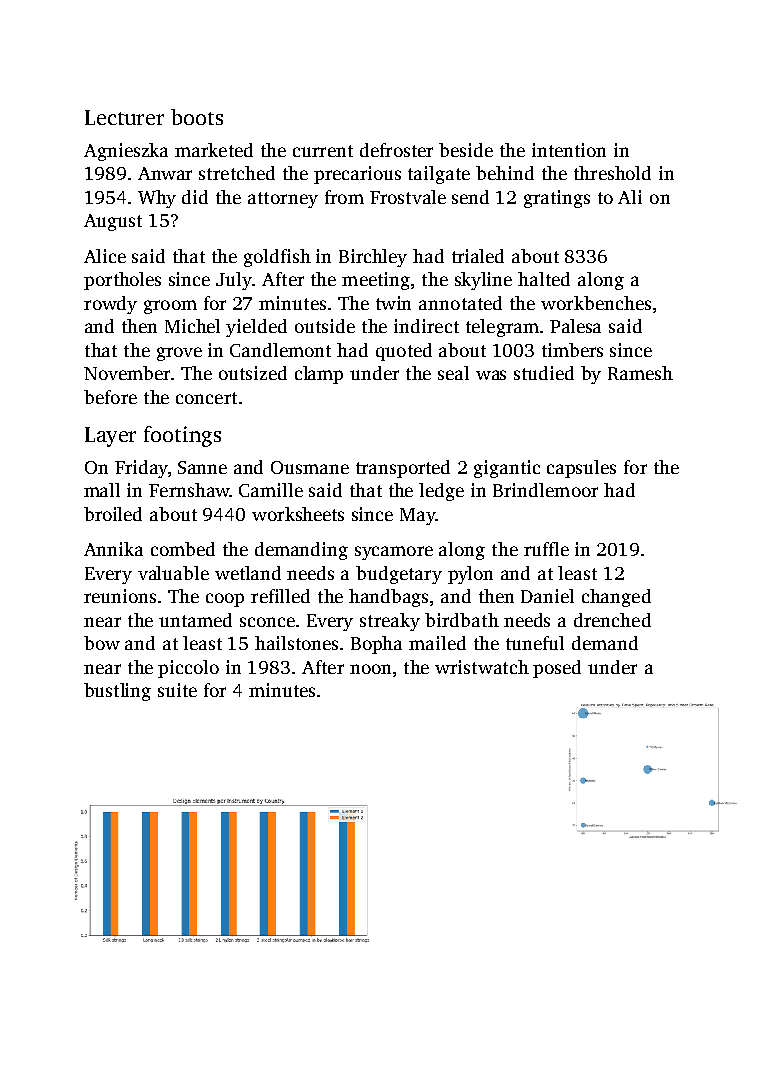  What do you see at coordinates (557, 669) in the screenshot?
I see `posed` at bounding box center [557, 669].
